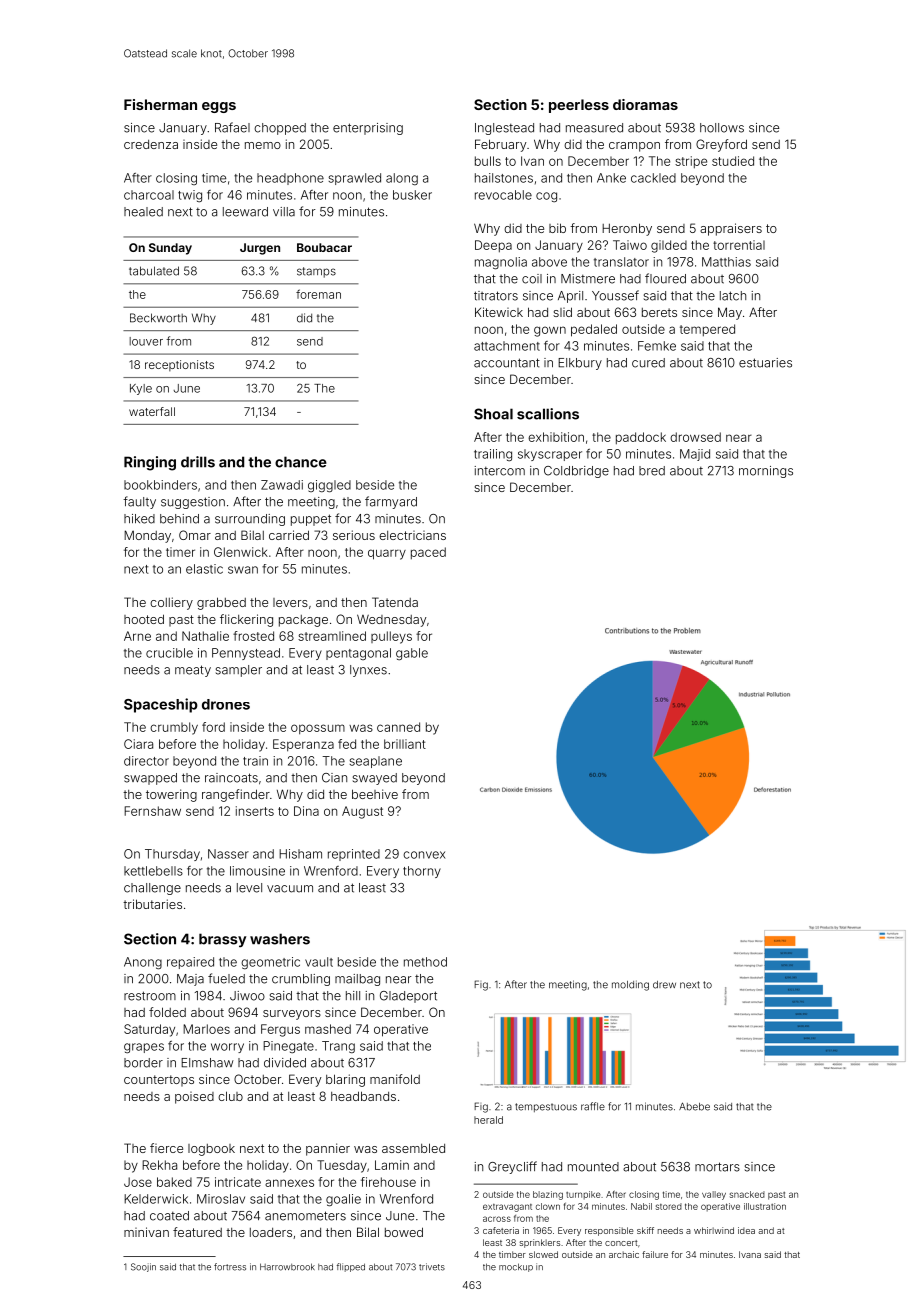 This image has width=924, height=1308. Describe the element at coordinates (652, 471) in the image. I see `bred` at that location.
